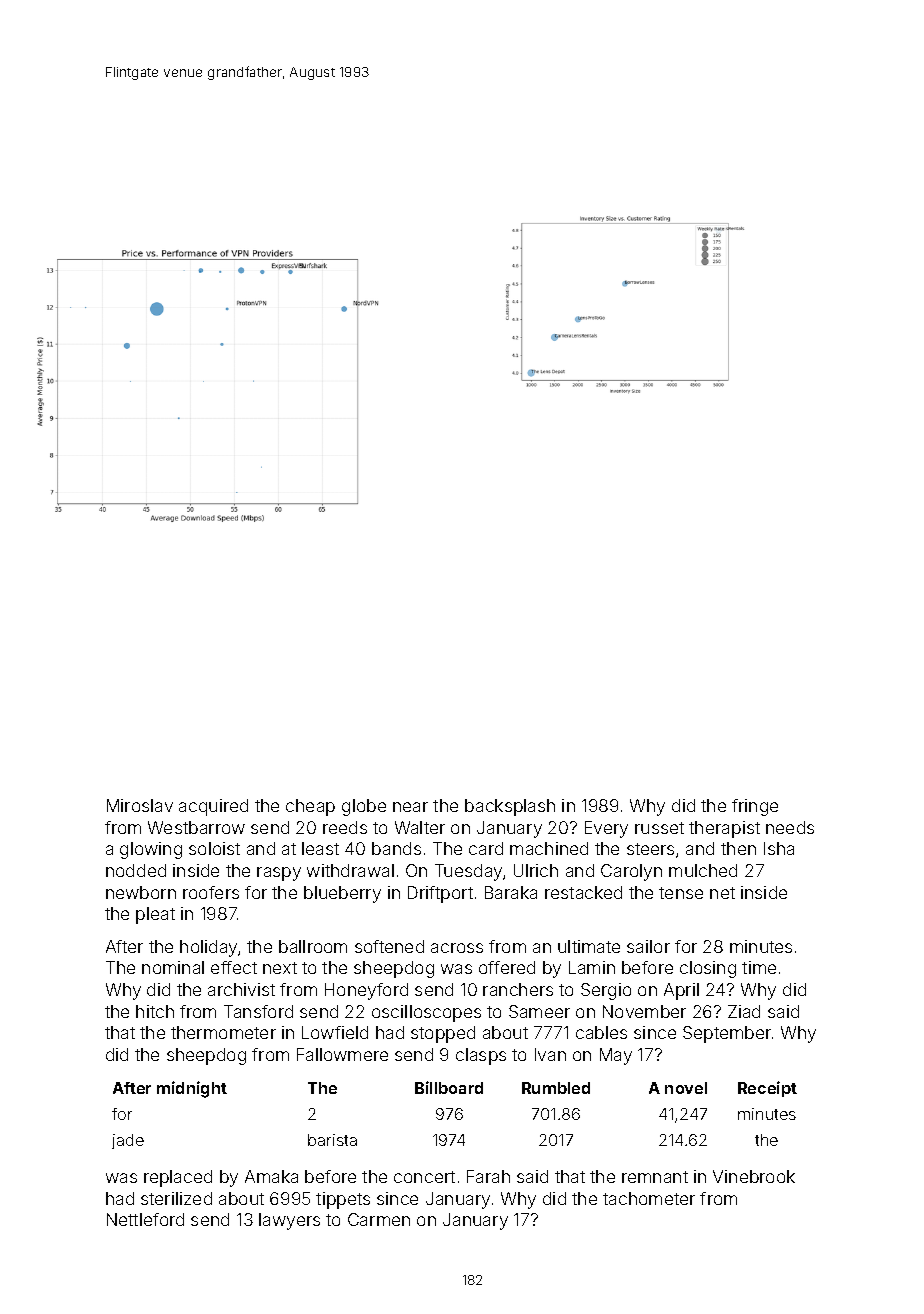  Describe the element at coordinates (556, 1088) in the image. I see `Rumbled` at that location.
